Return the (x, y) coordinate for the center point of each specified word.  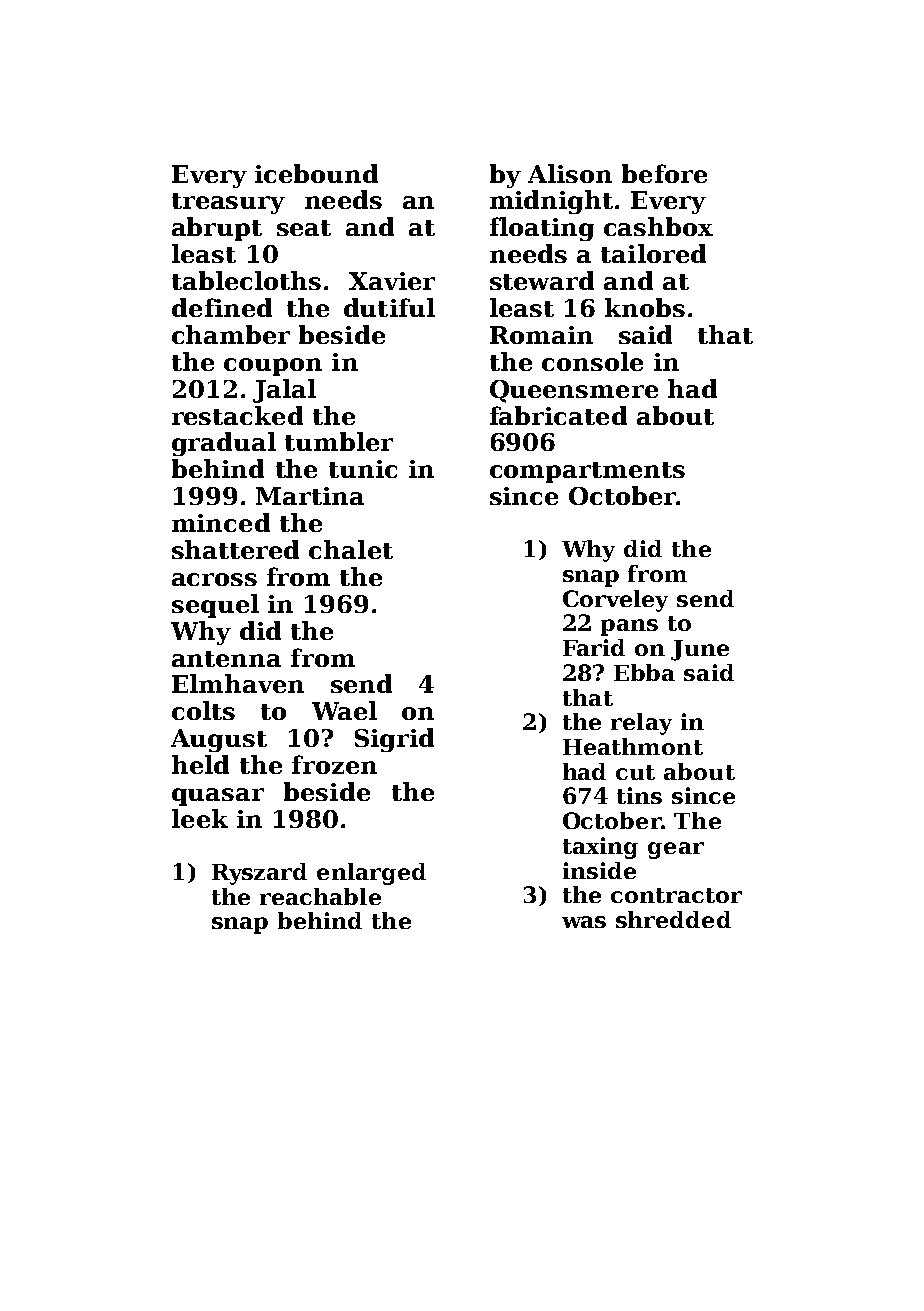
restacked (237, 415)
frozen (334, 764)
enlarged (371, 874)
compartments (587, 472)
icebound (316, 173)
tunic (363, 469)
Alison (570, 173)
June (700, 650)
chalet (351, 549)
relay (641, 724)
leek (200, 818)
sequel (215, 606)
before (664, 173)
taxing (600, 848)
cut (635, 772)
